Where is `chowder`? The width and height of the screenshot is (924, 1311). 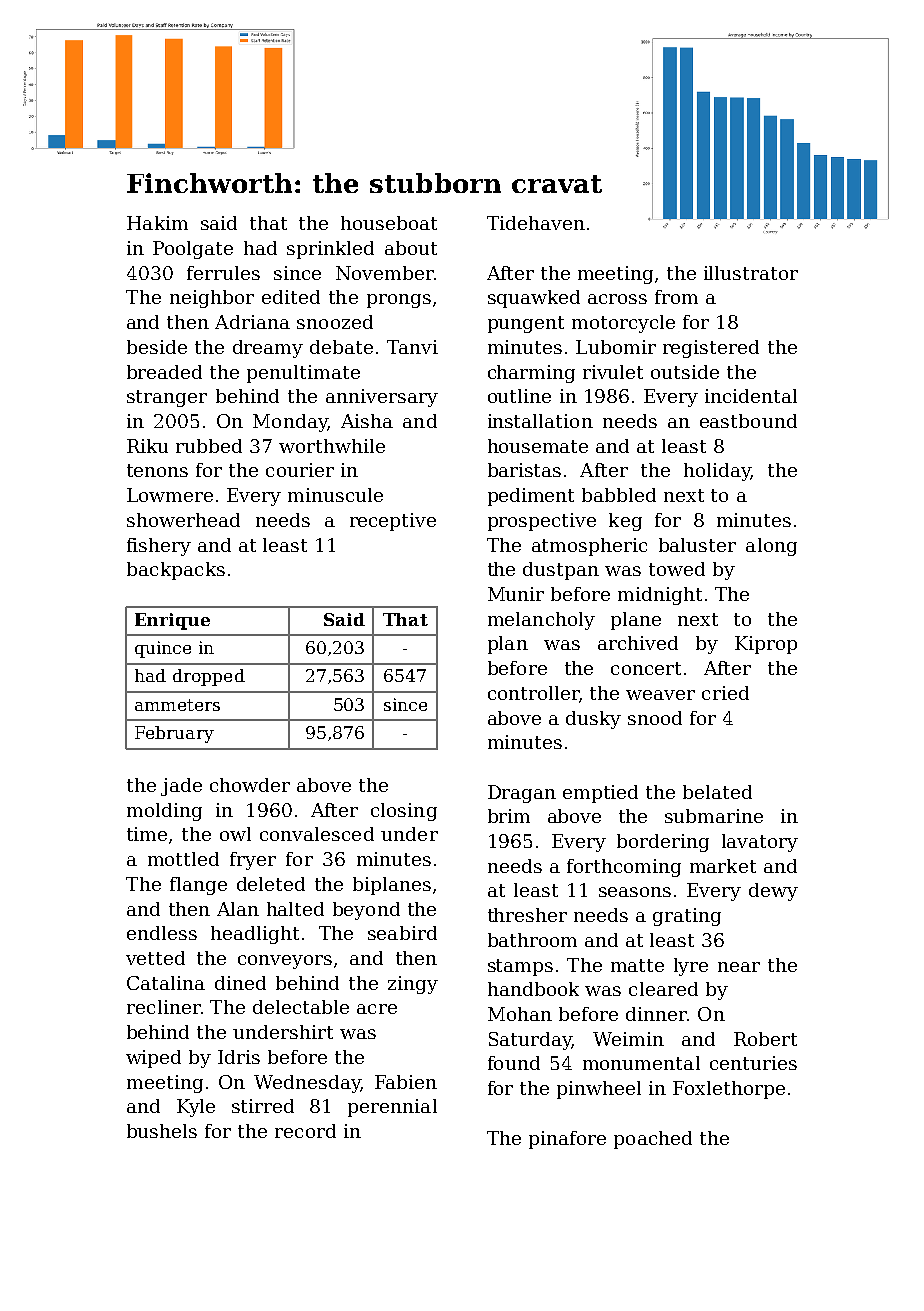 chowder is located at coordinates (250, 785).
